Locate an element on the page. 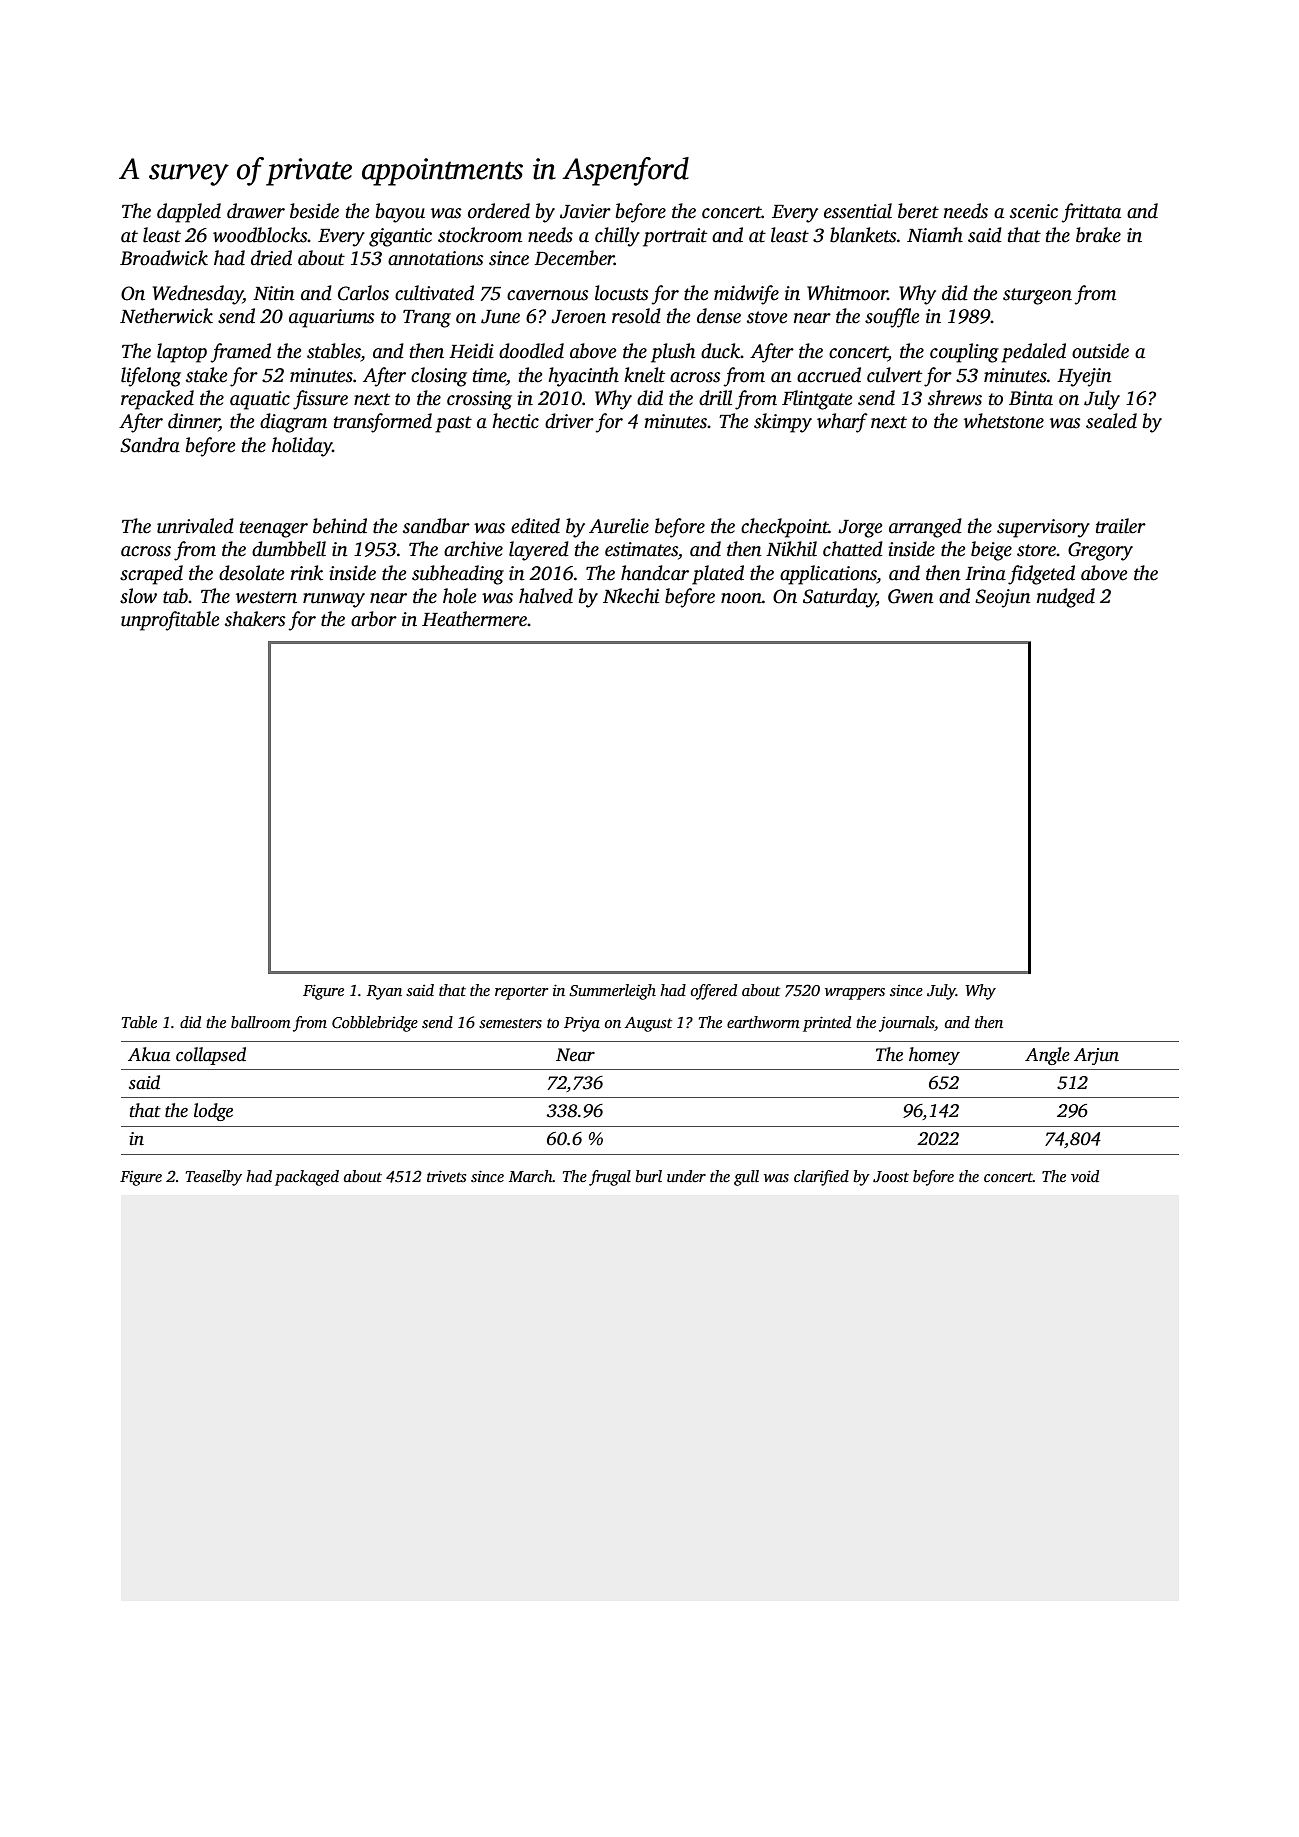 The image size is (1299, 1837). semesters is located at coordinates (510, 1023).
